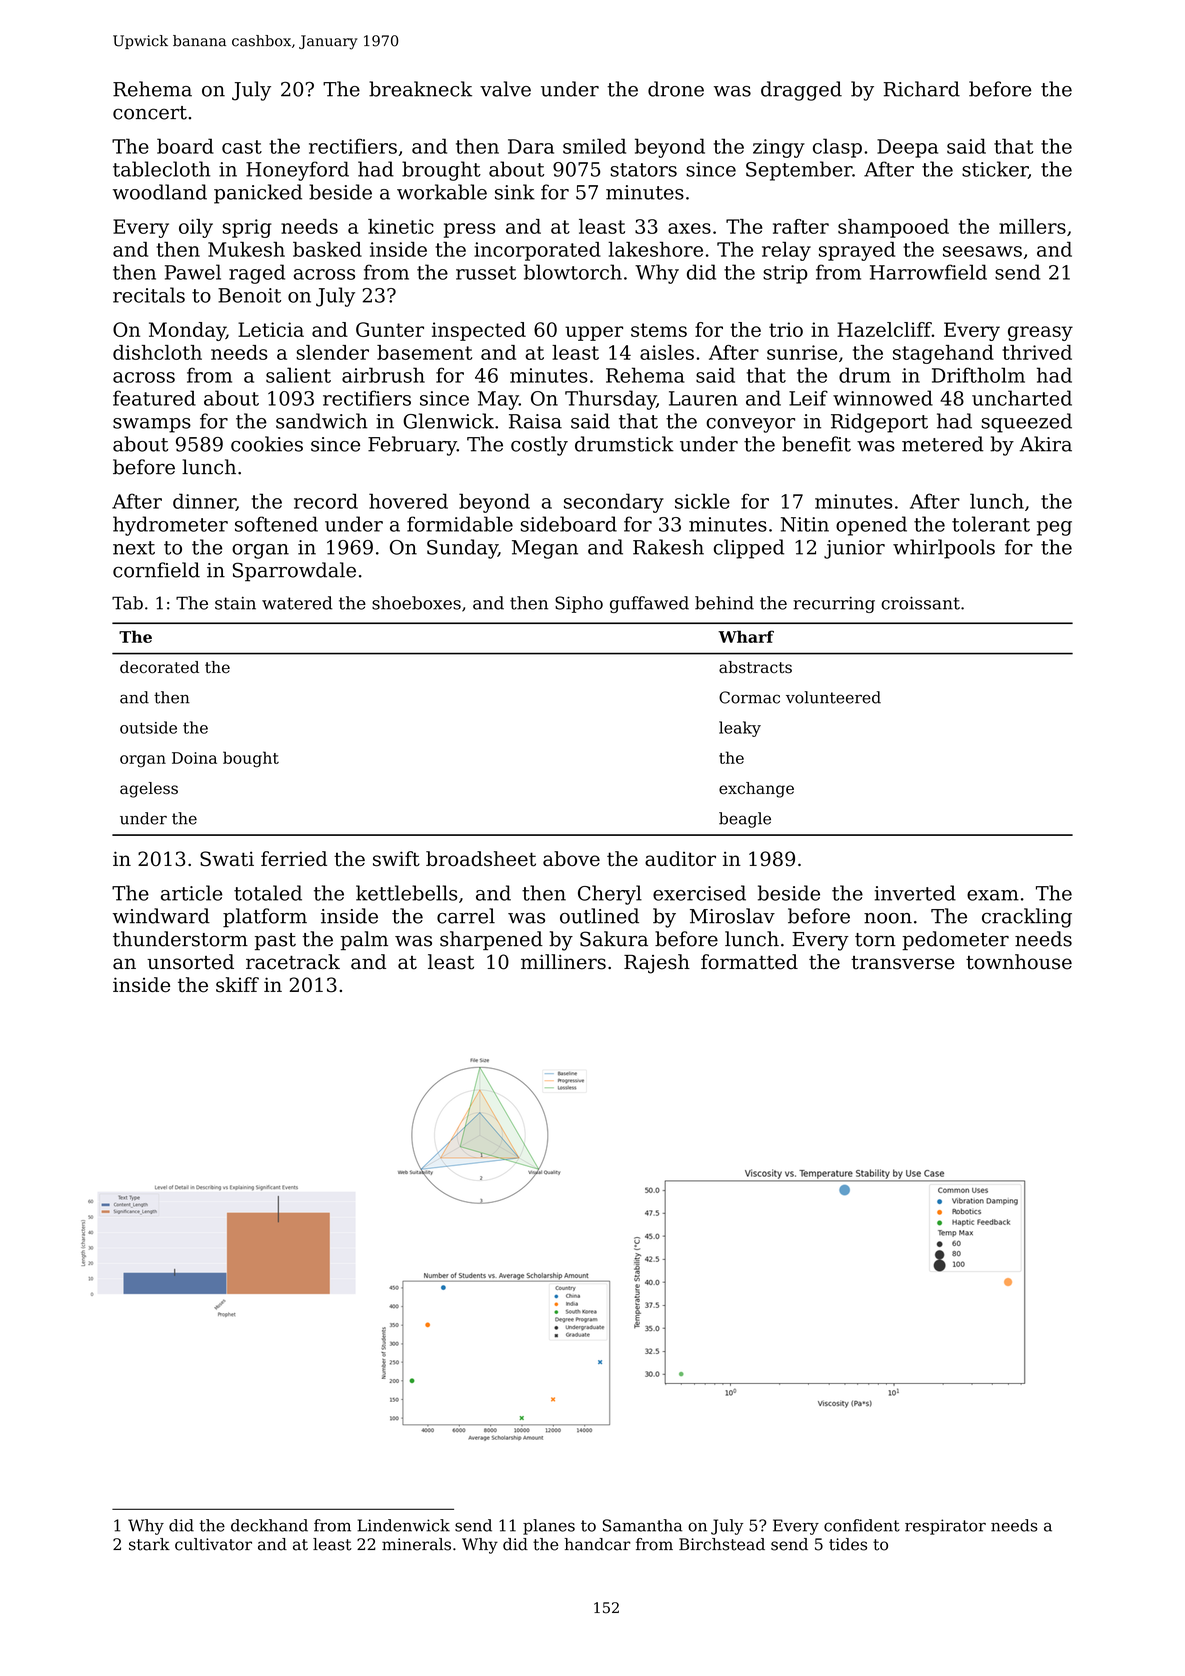 This screenshot has width=1185, height=1676. Describe the element at coordinates (1054, 528) in the screenshot. I see `peg` at that location.
